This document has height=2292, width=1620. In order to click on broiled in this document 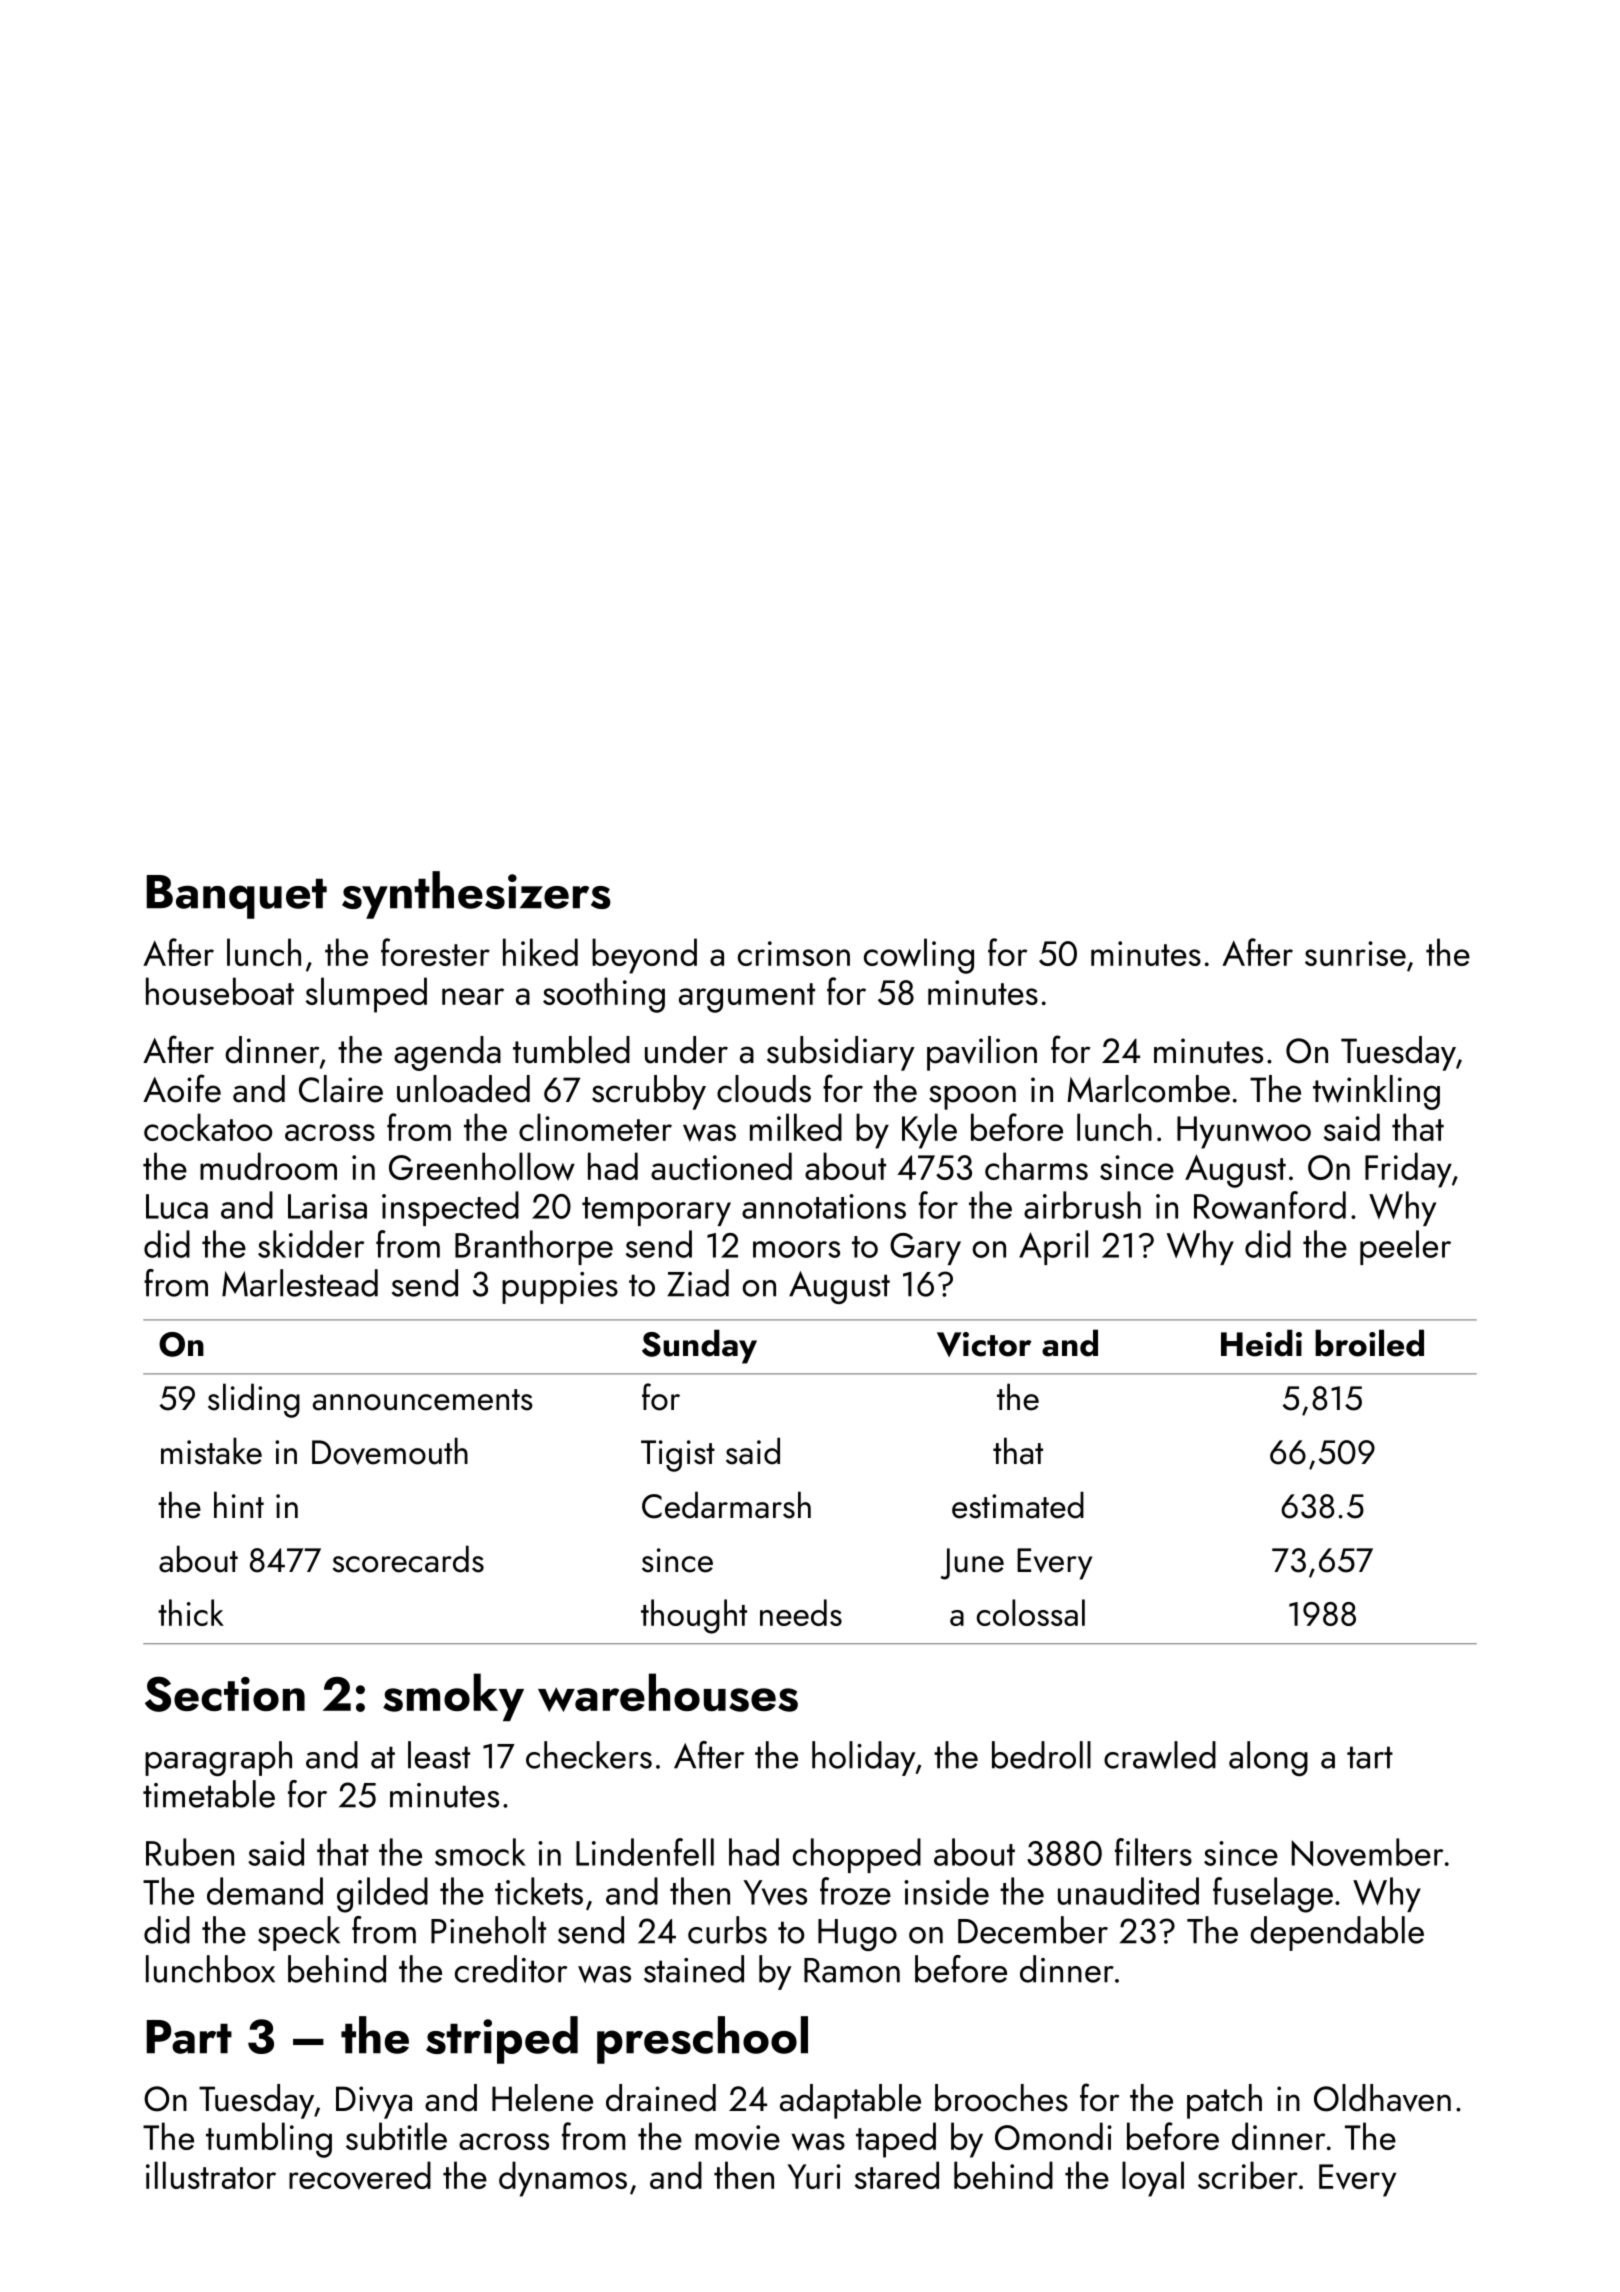, I will do `click(1369, 1343)`.
